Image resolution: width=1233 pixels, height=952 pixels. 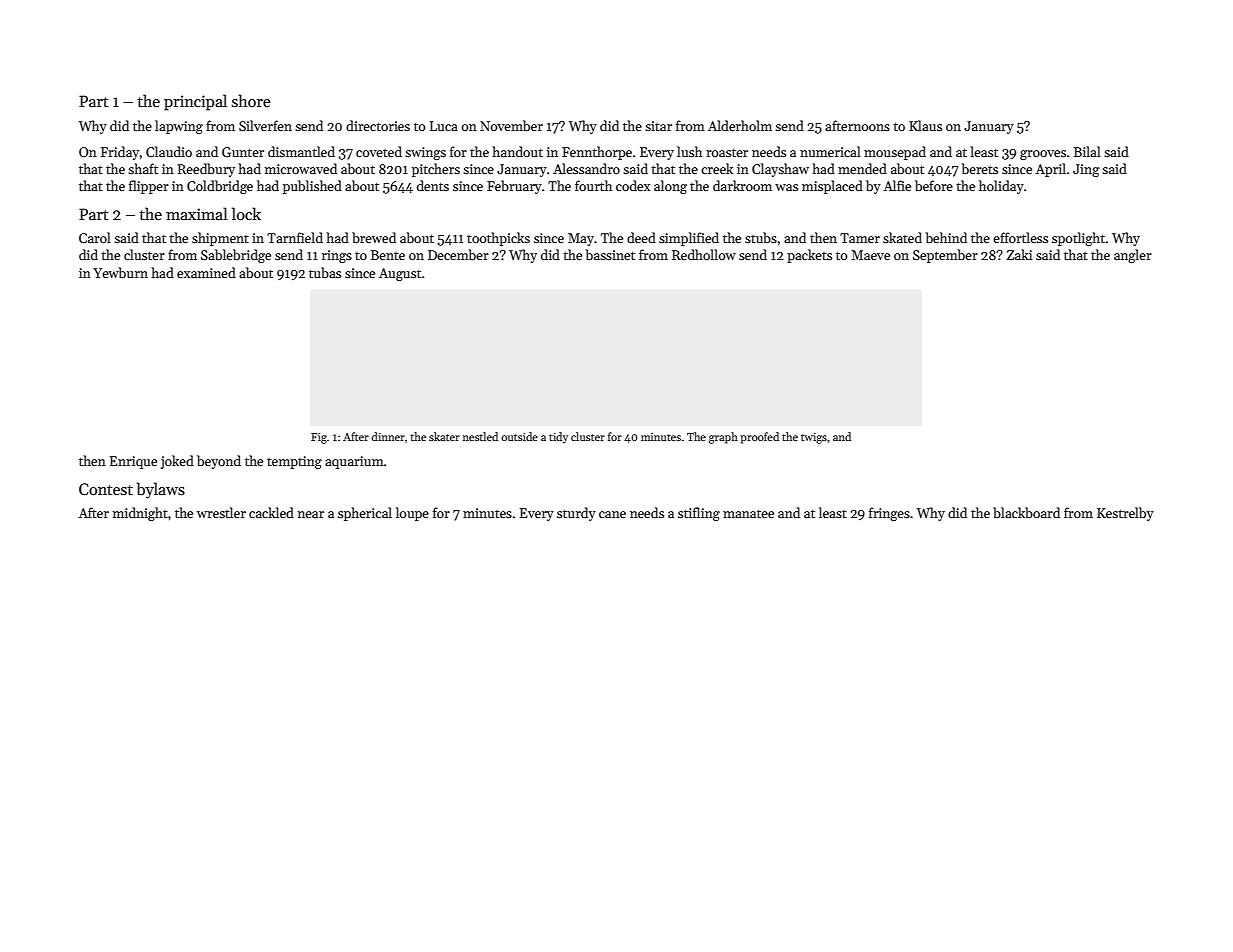 I want to click on midnight, so click(x=140, y=514).
